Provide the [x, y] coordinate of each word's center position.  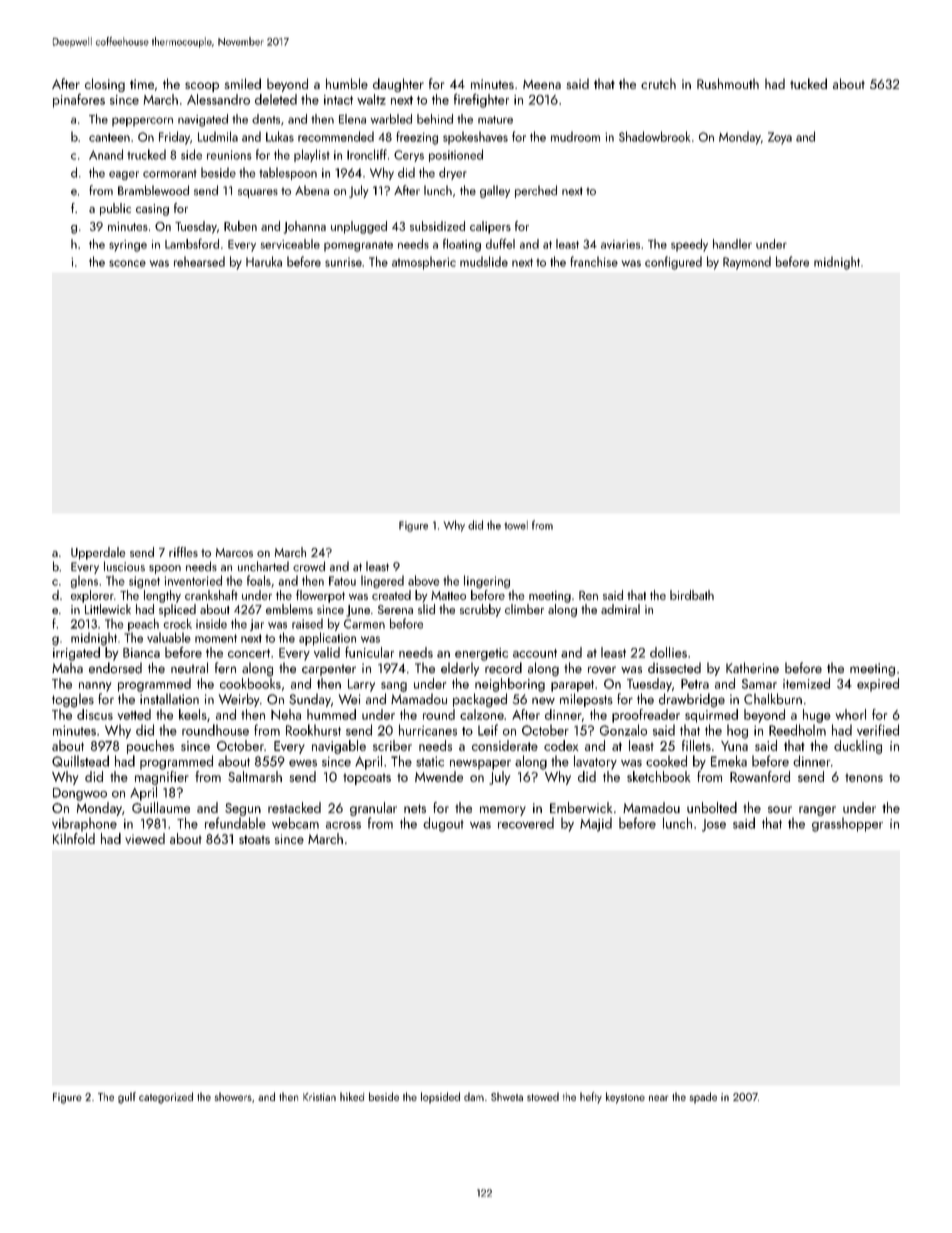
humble [347, 83]
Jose [714, 825]
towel [516, 525]
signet [144, 582]
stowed [543, 1096]
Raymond [747, 263]
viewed [145, 838]
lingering [487, 582]
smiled [242, 83]
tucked [808, 83]
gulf [127, 1098]
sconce [127, 263]
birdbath [692, 595]
